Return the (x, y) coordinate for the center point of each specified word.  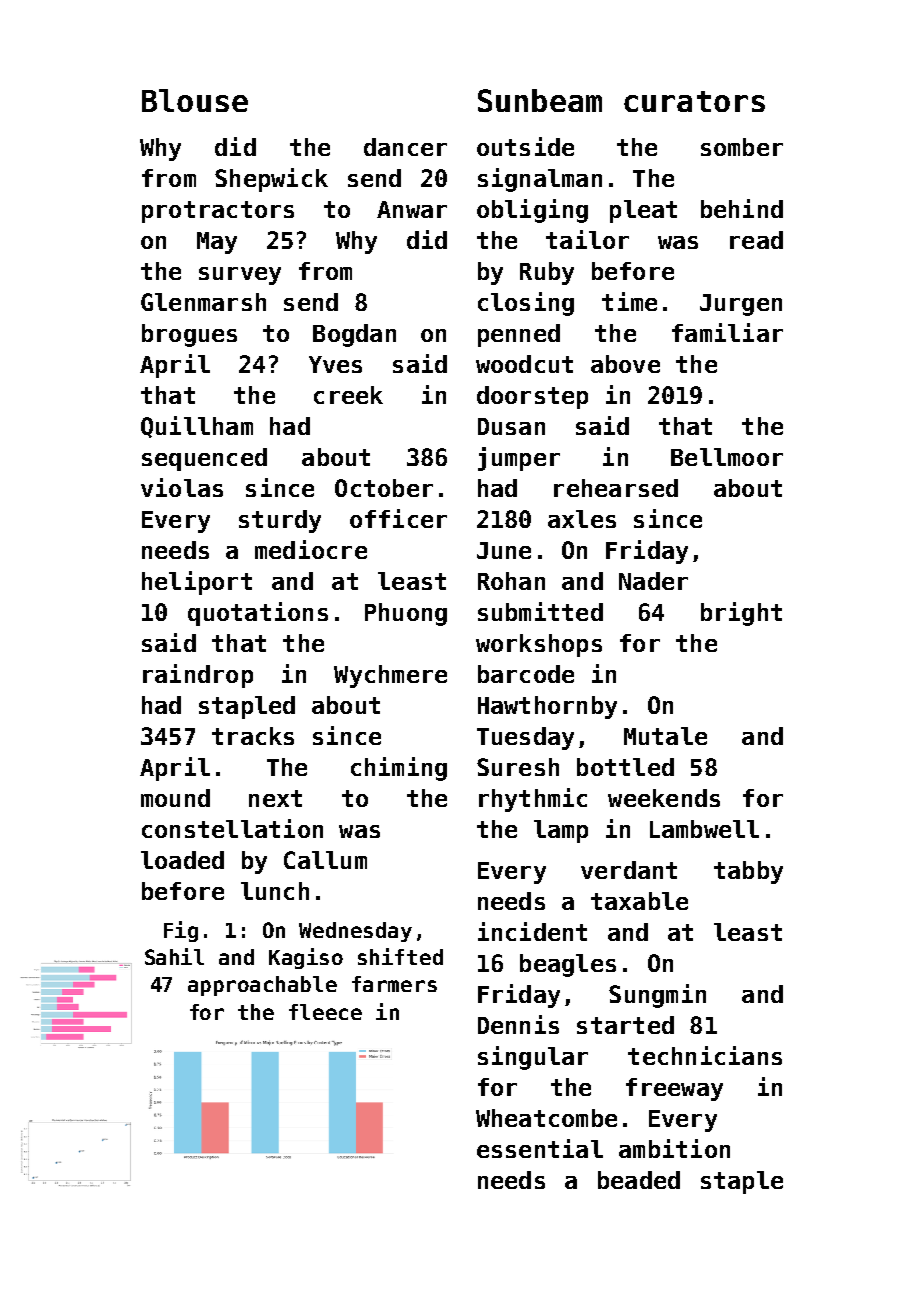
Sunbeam (540, 100)
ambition (674, 1148)
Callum (325, 860)
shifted (400, 956)
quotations (258, 614)
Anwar (412, 209)
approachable (262, 986)
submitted (540, 611)
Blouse (195, 100)
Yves (335, 364)
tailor (587, 239)
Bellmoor (727, 457)
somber (742, 147)
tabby (748, 872)
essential (540, 1148)
